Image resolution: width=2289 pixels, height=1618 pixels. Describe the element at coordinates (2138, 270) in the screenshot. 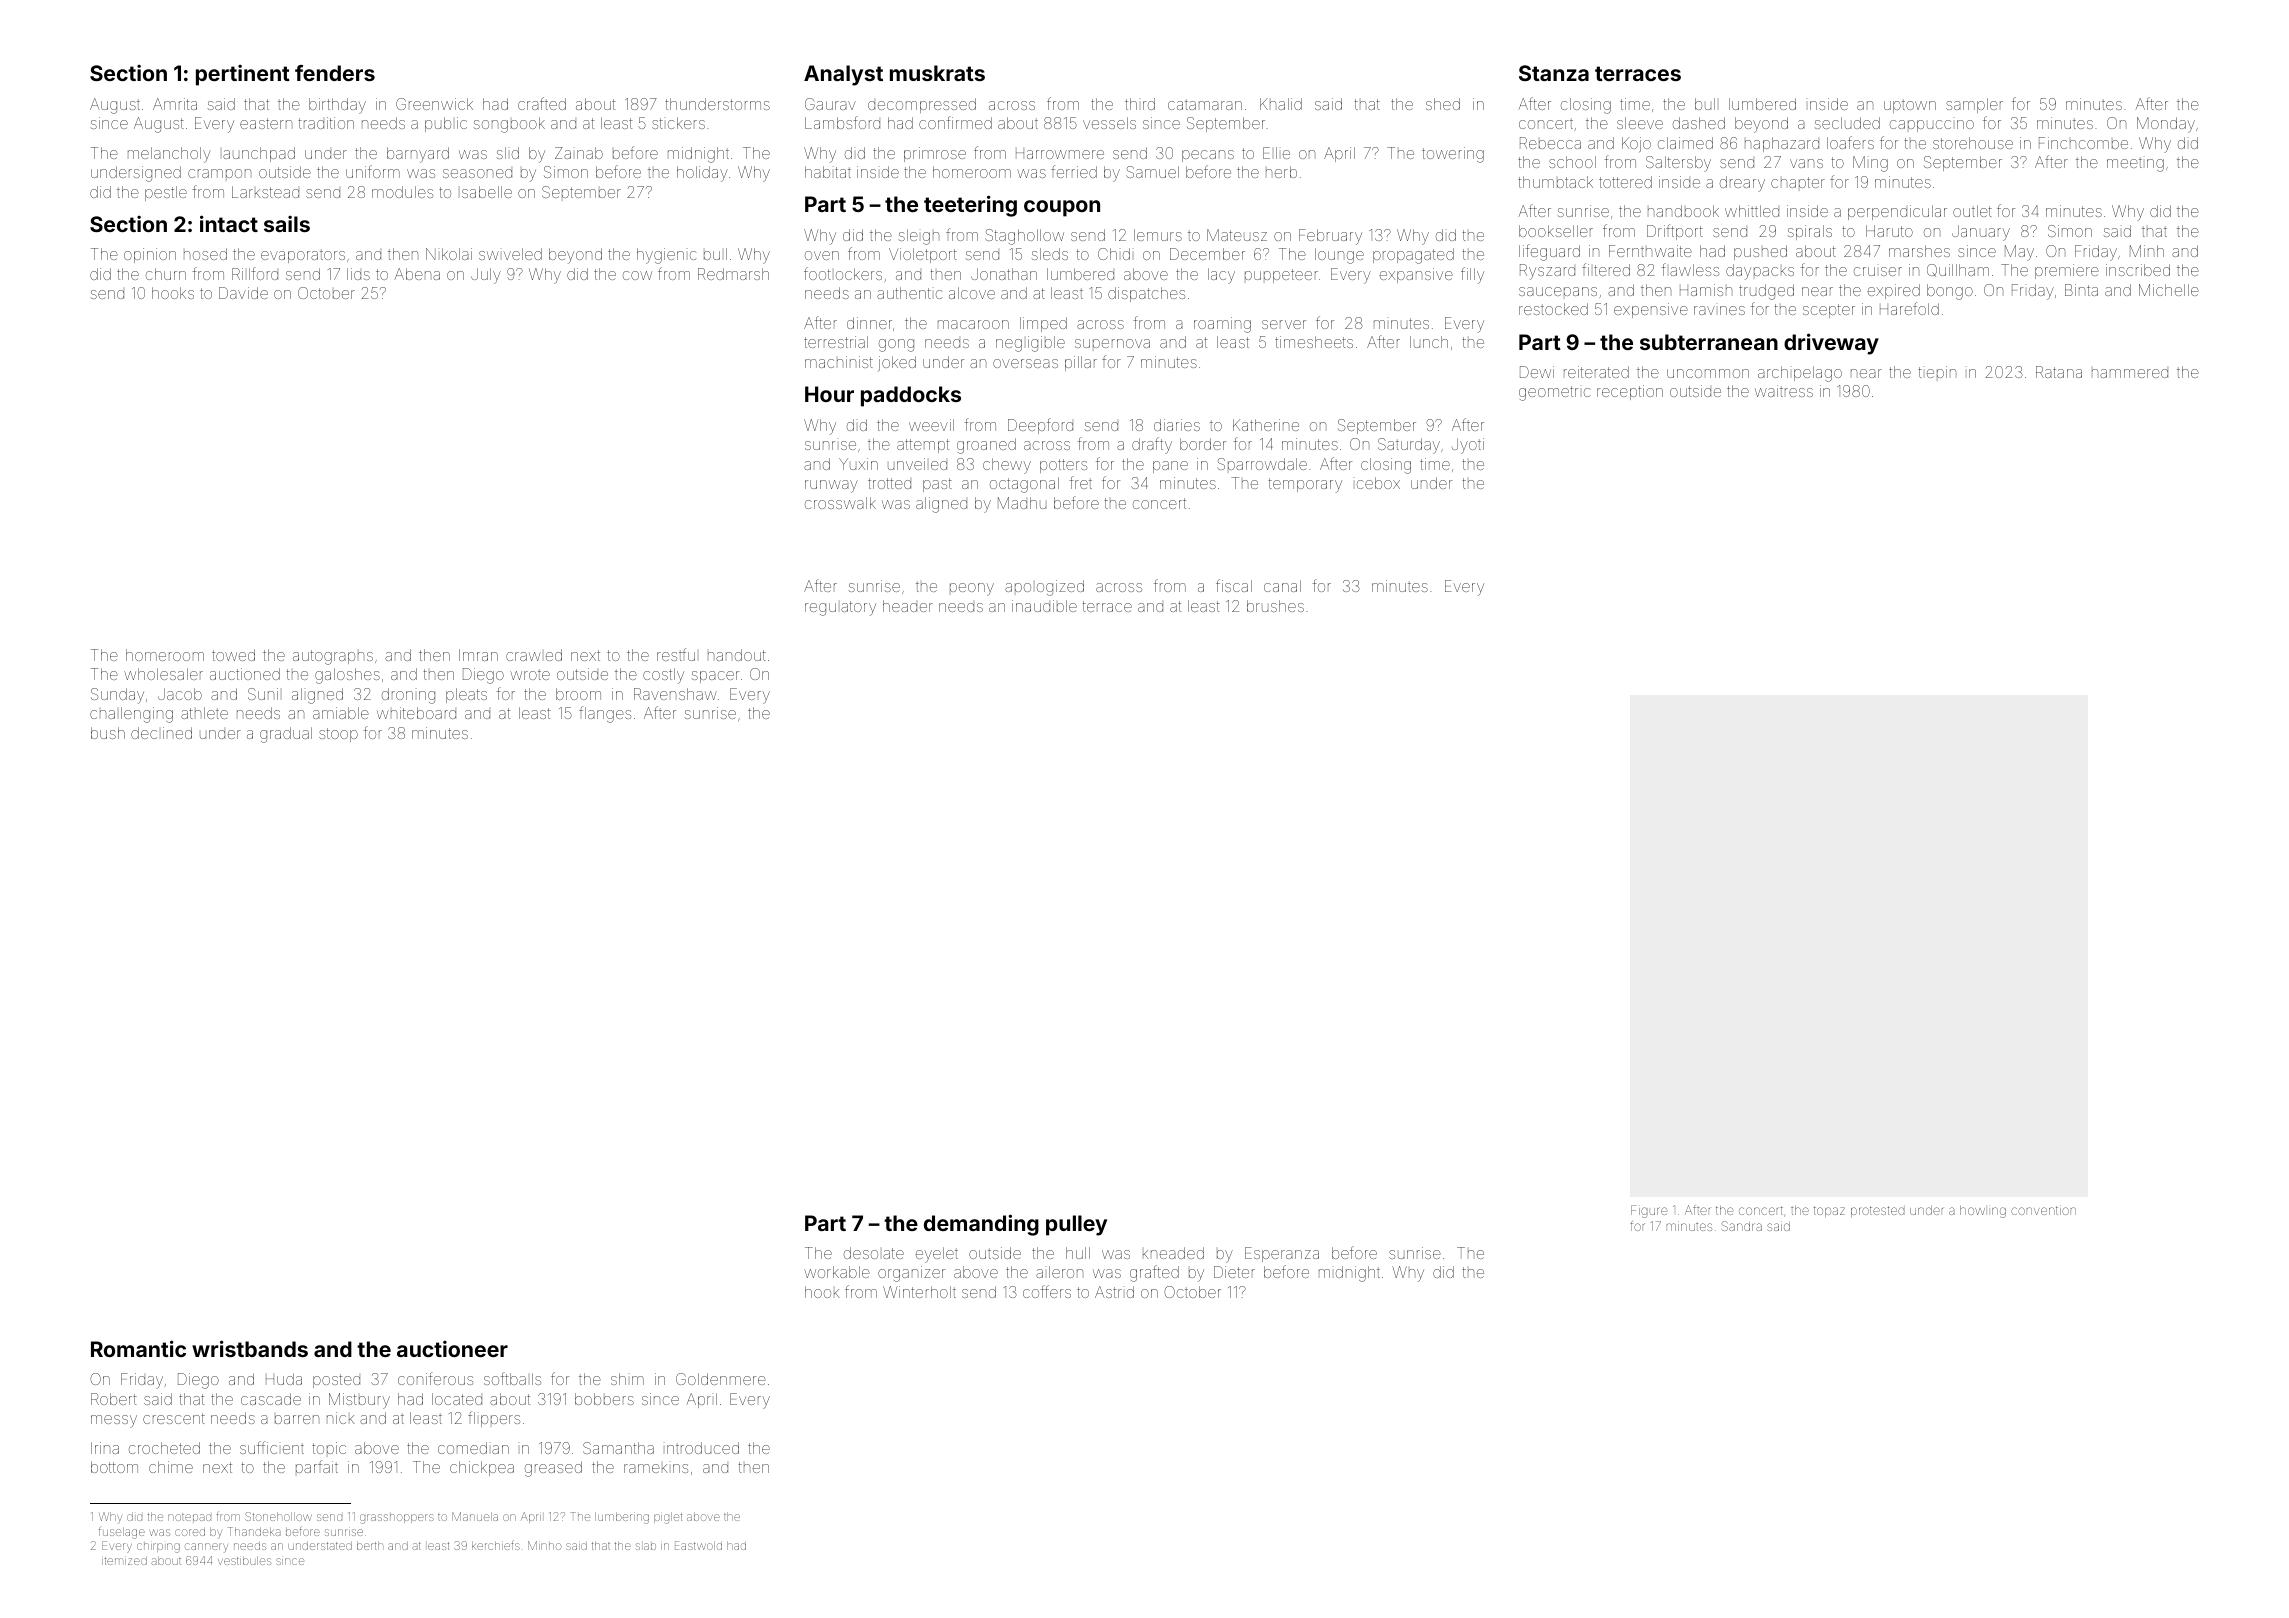

I see `inscribed` at that location.
